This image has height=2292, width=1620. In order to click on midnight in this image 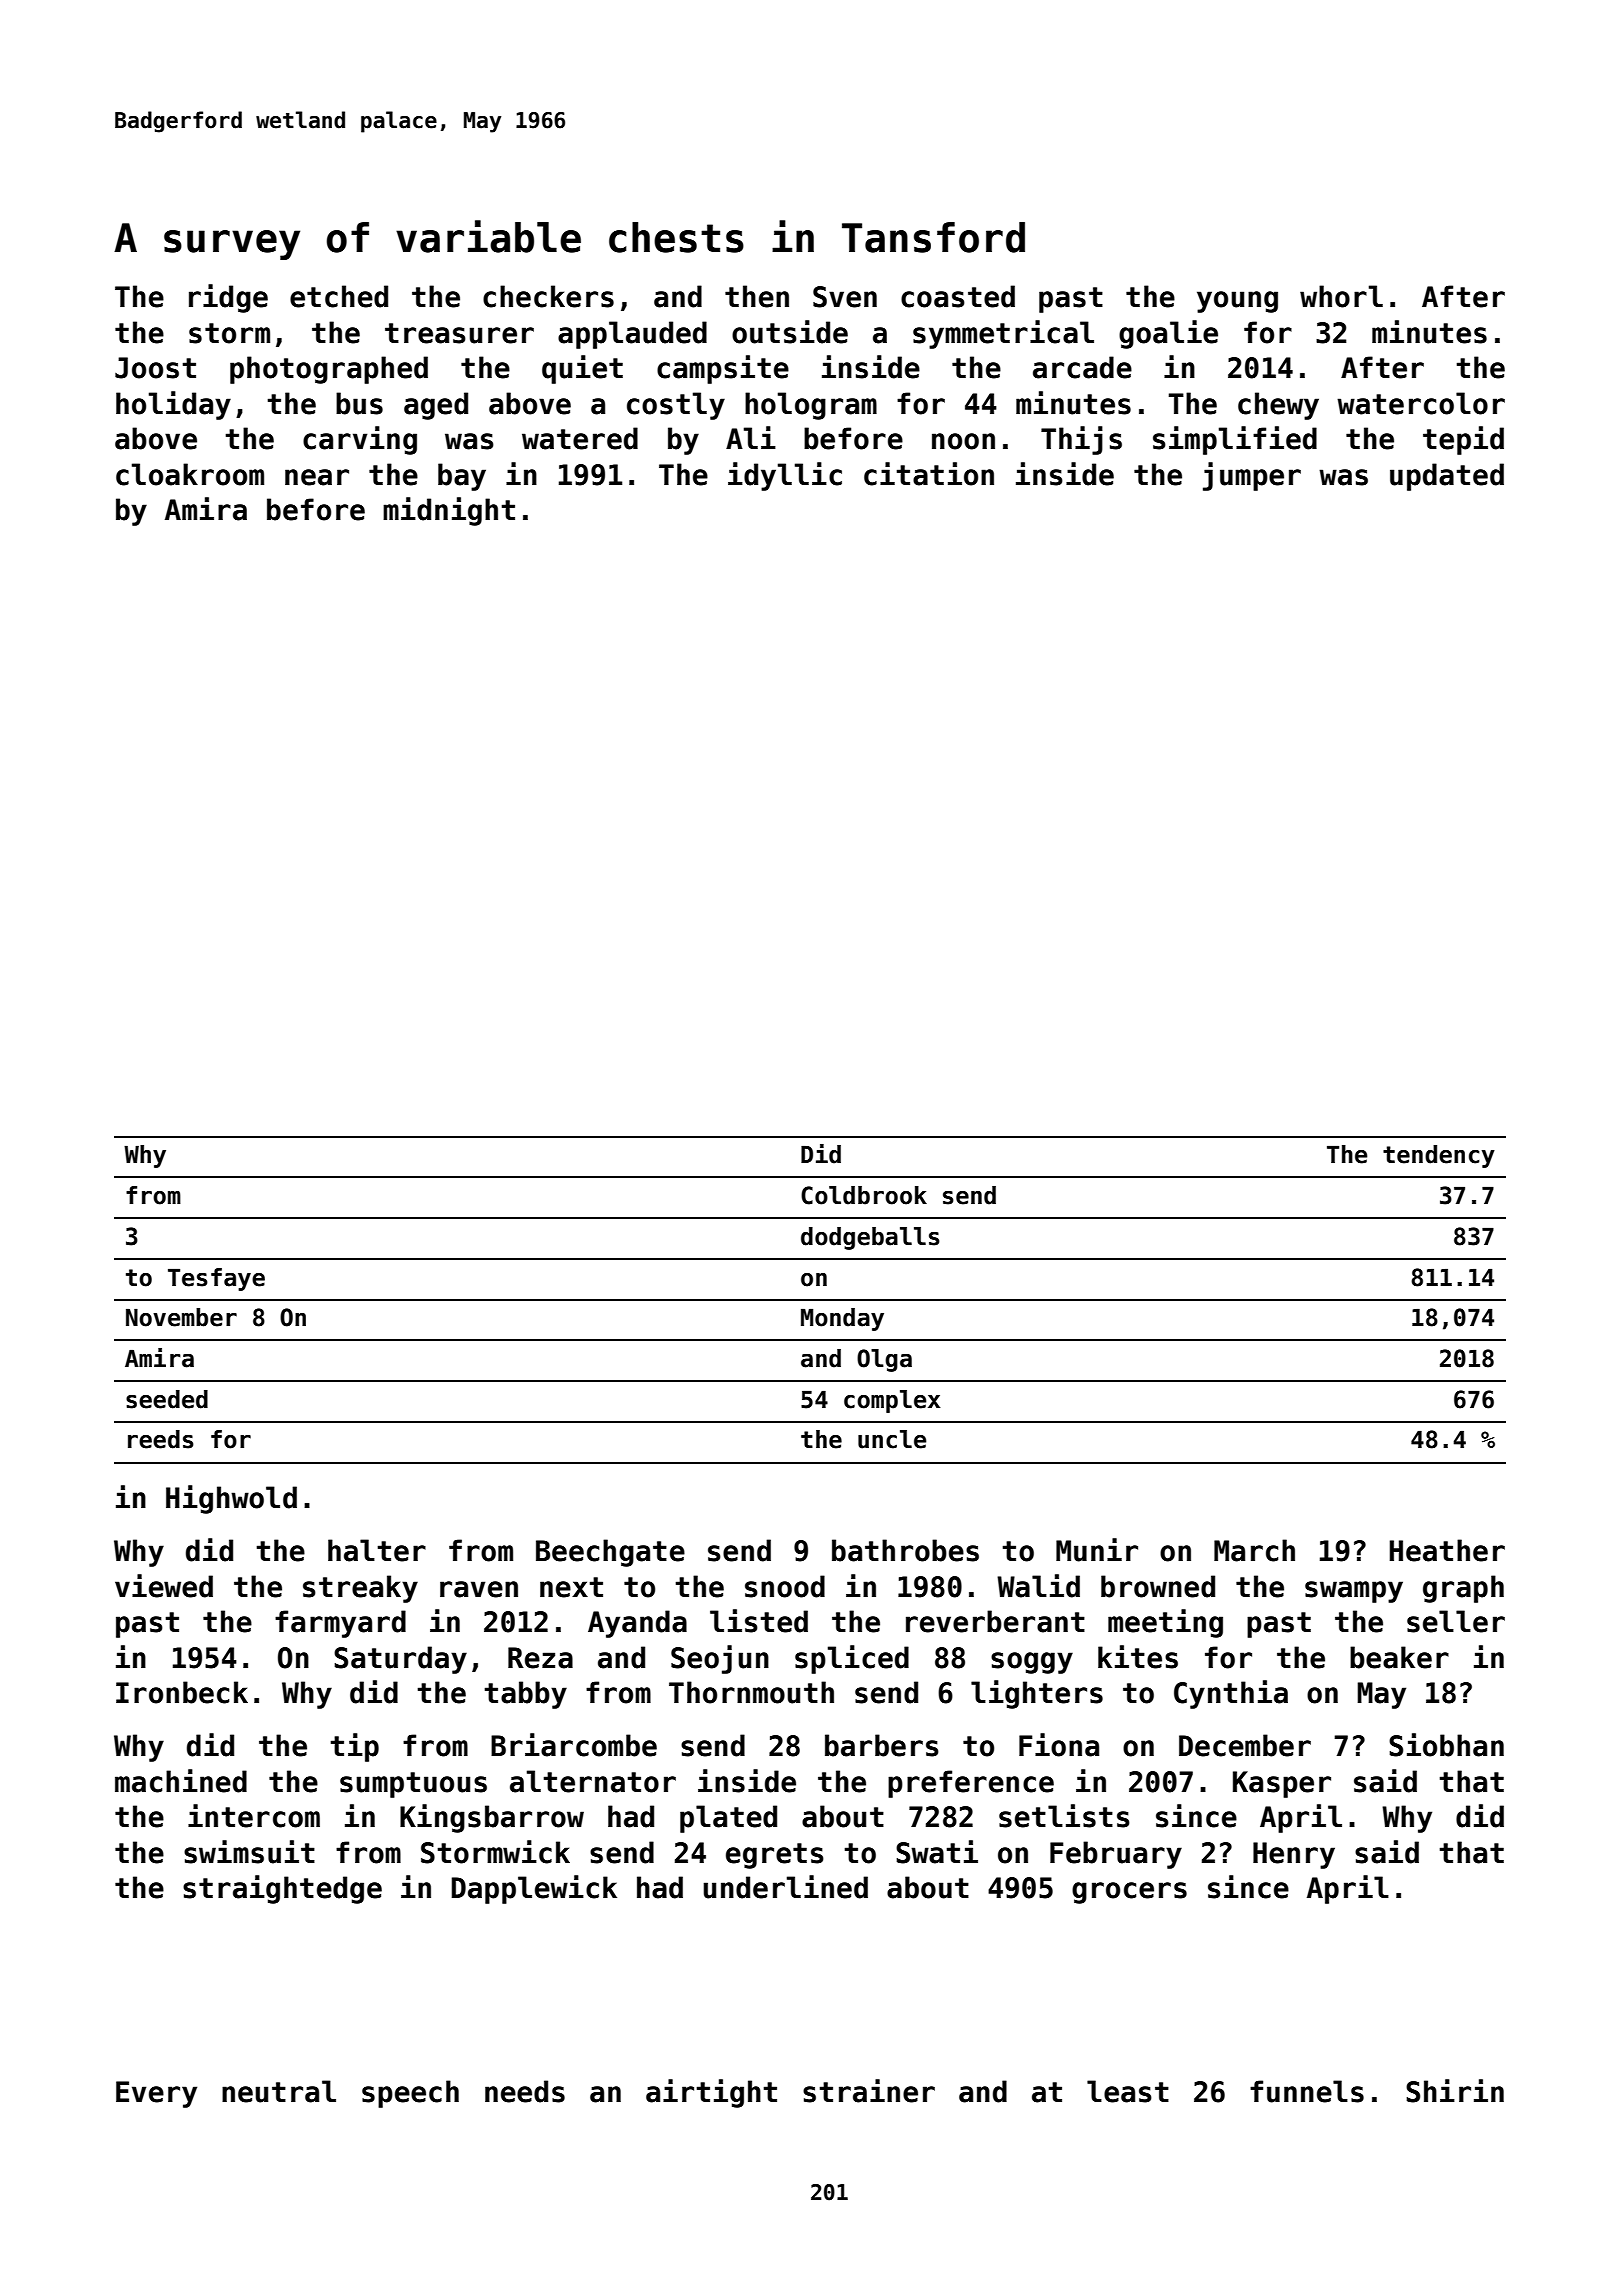, I will do `click(449, 511)`.
